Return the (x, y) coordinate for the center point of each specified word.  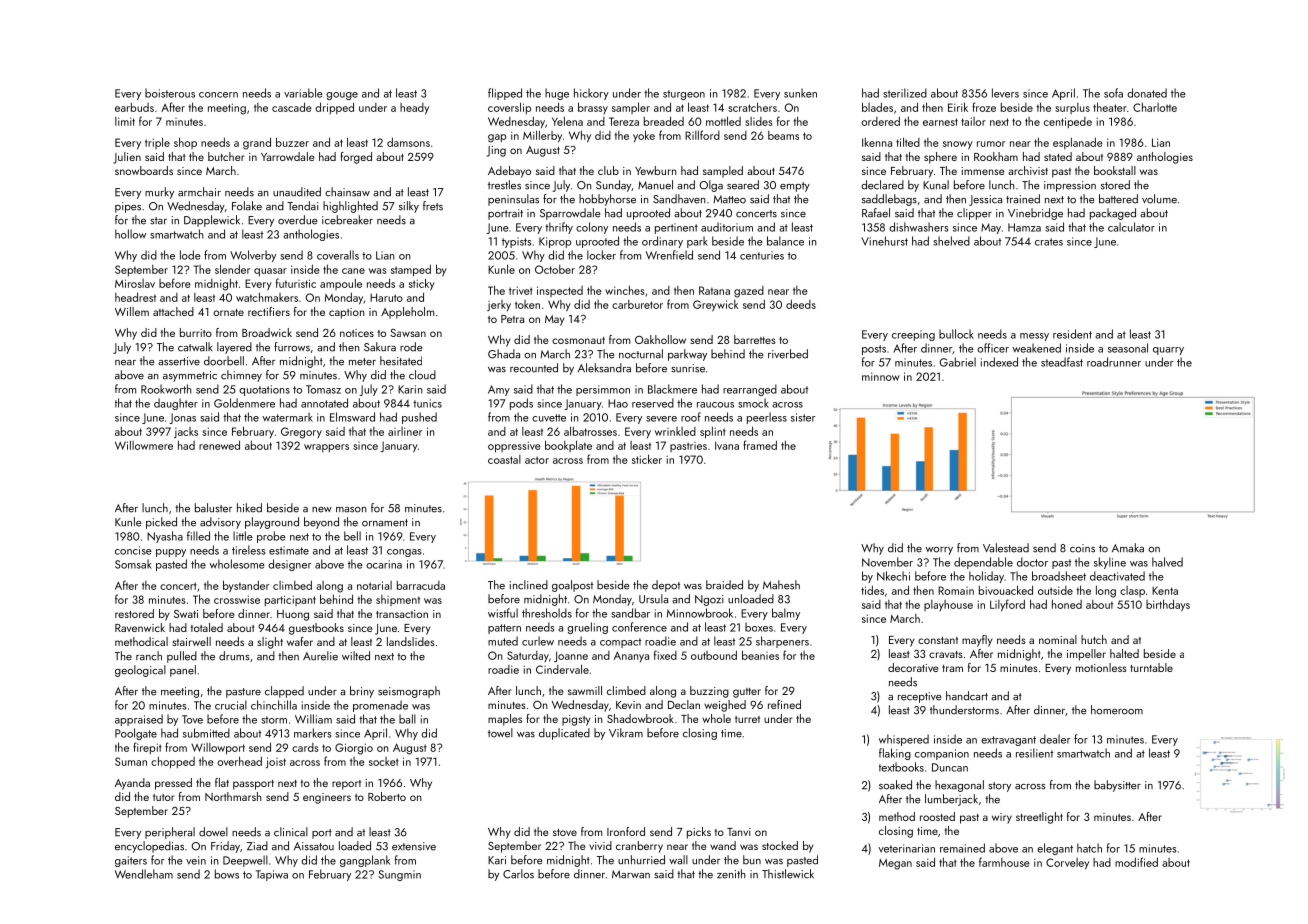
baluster (213, 508)
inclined (529, 585)
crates (1049, 242)
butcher (226, 156)
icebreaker (347, 220)
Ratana (714, 290)
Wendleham (144, 874)
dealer (1055, 739)
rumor (991, 144)
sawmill (585, 690)
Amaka (1128, 548)
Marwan (631, 874)
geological (140, 671)
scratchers (752, 107)
